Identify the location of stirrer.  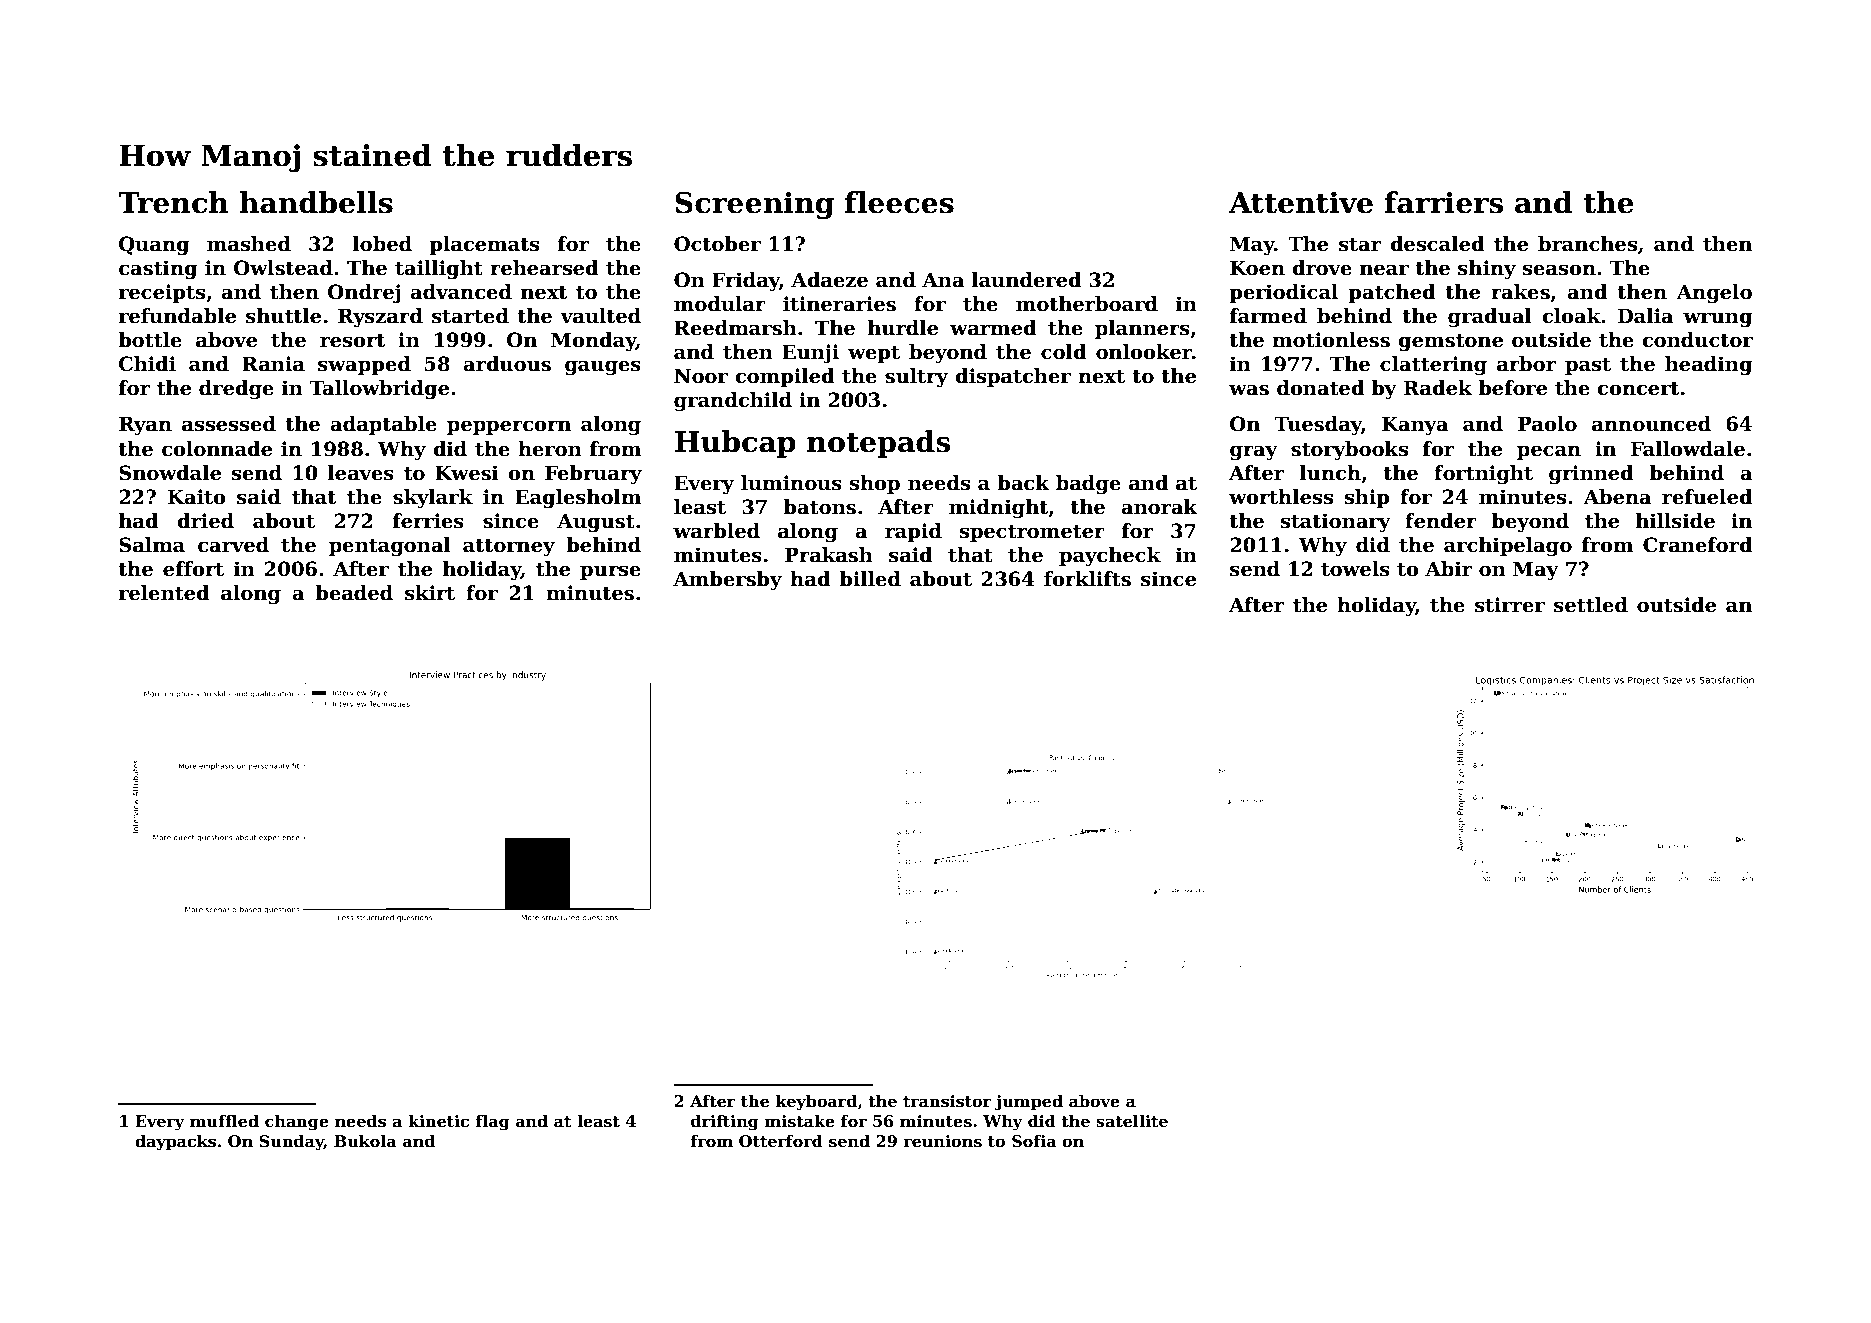
(1510, 605).
